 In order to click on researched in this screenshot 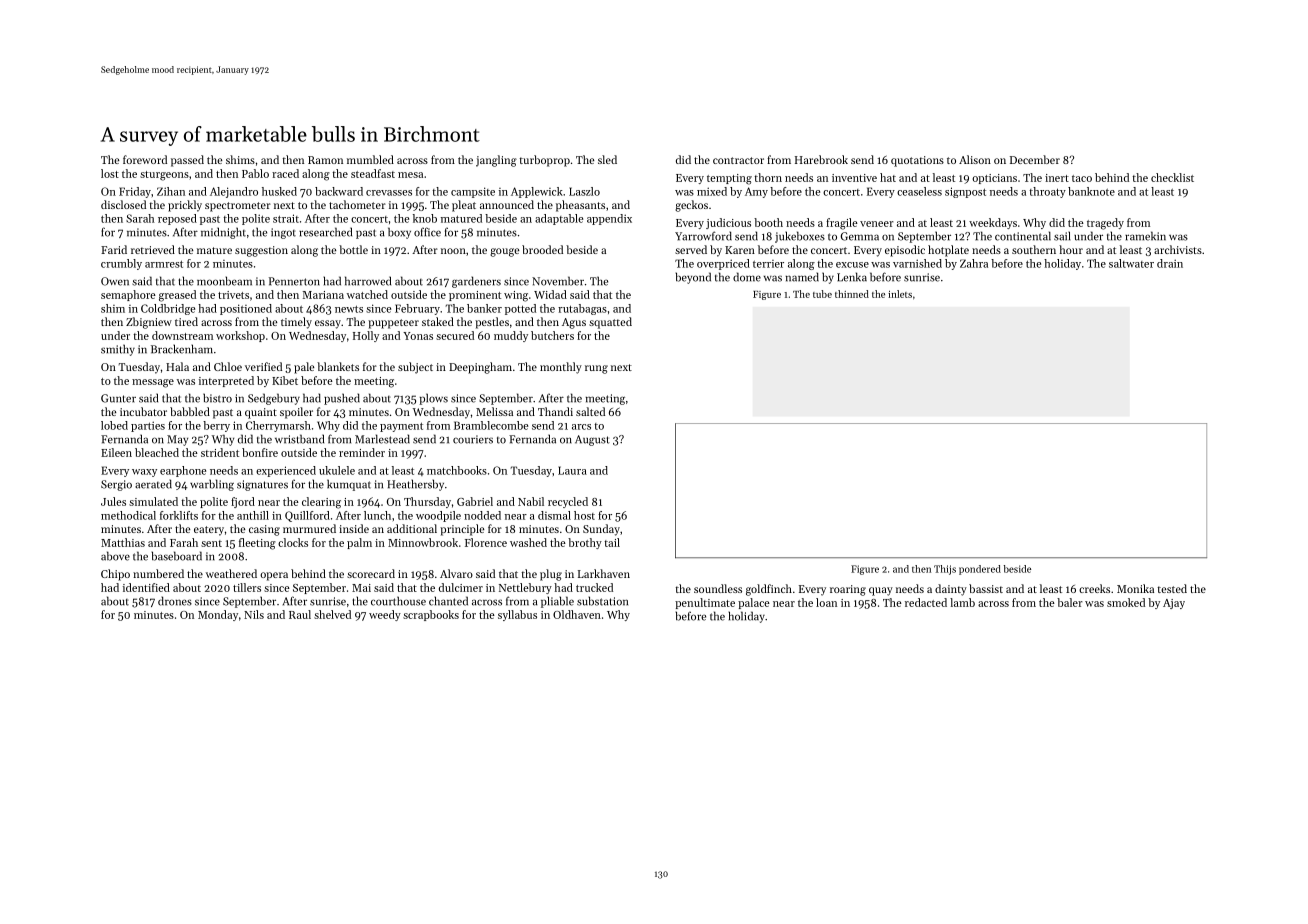, I will do `click(325, 232)`.
